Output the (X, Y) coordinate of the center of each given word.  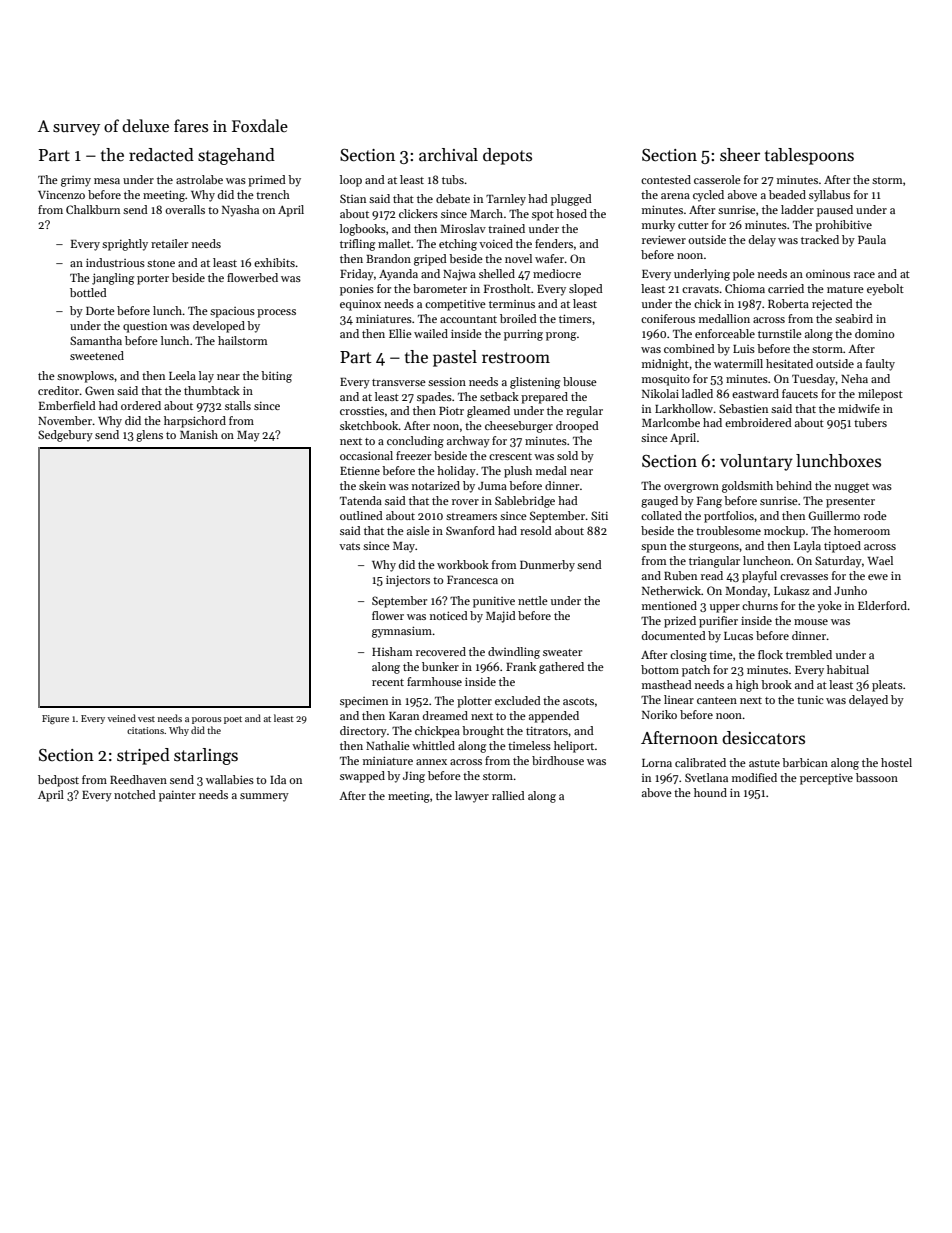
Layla (807, 547)
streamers (471, 516)
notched (135, 794)
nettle (533, 600)
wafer (549, 258)
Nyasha (240, 211)
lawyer (472, 797)
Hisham (392, 651)
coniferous (668, 318)
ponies (357, 290)
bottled (88, 292)
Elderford (883, 605)
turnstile (780, 333)
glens (149, 436)
